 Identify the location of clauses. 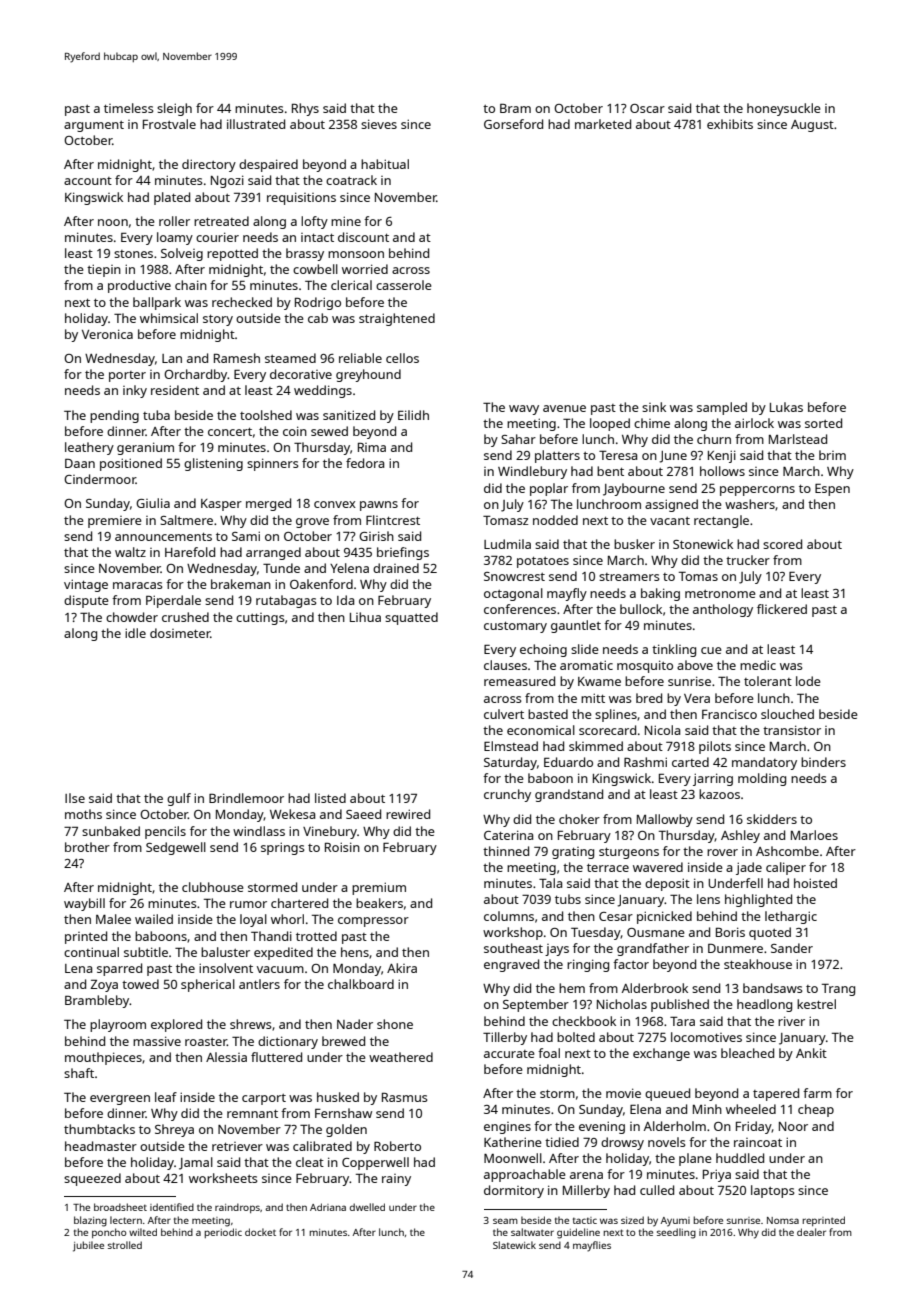
(505, 665).
